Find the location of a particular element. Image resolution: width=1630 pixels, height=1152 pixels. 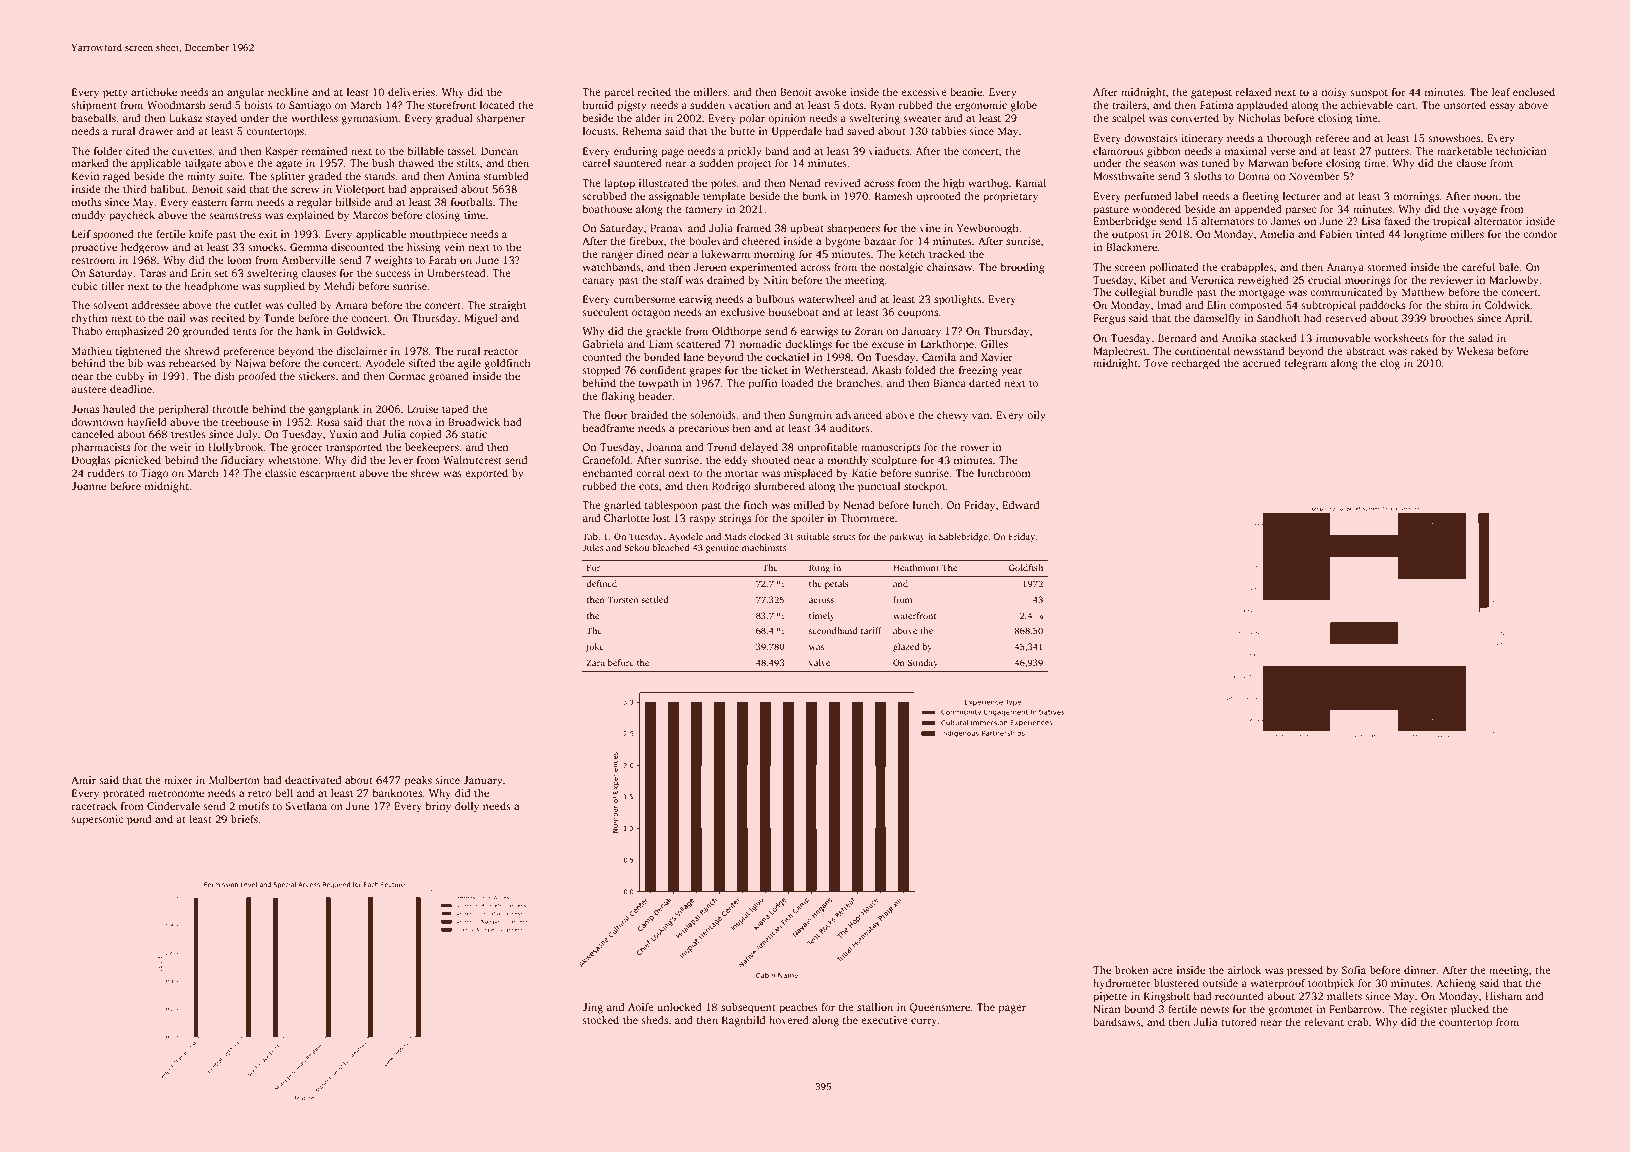

Mulberton is located at coordinates (234, 780).
